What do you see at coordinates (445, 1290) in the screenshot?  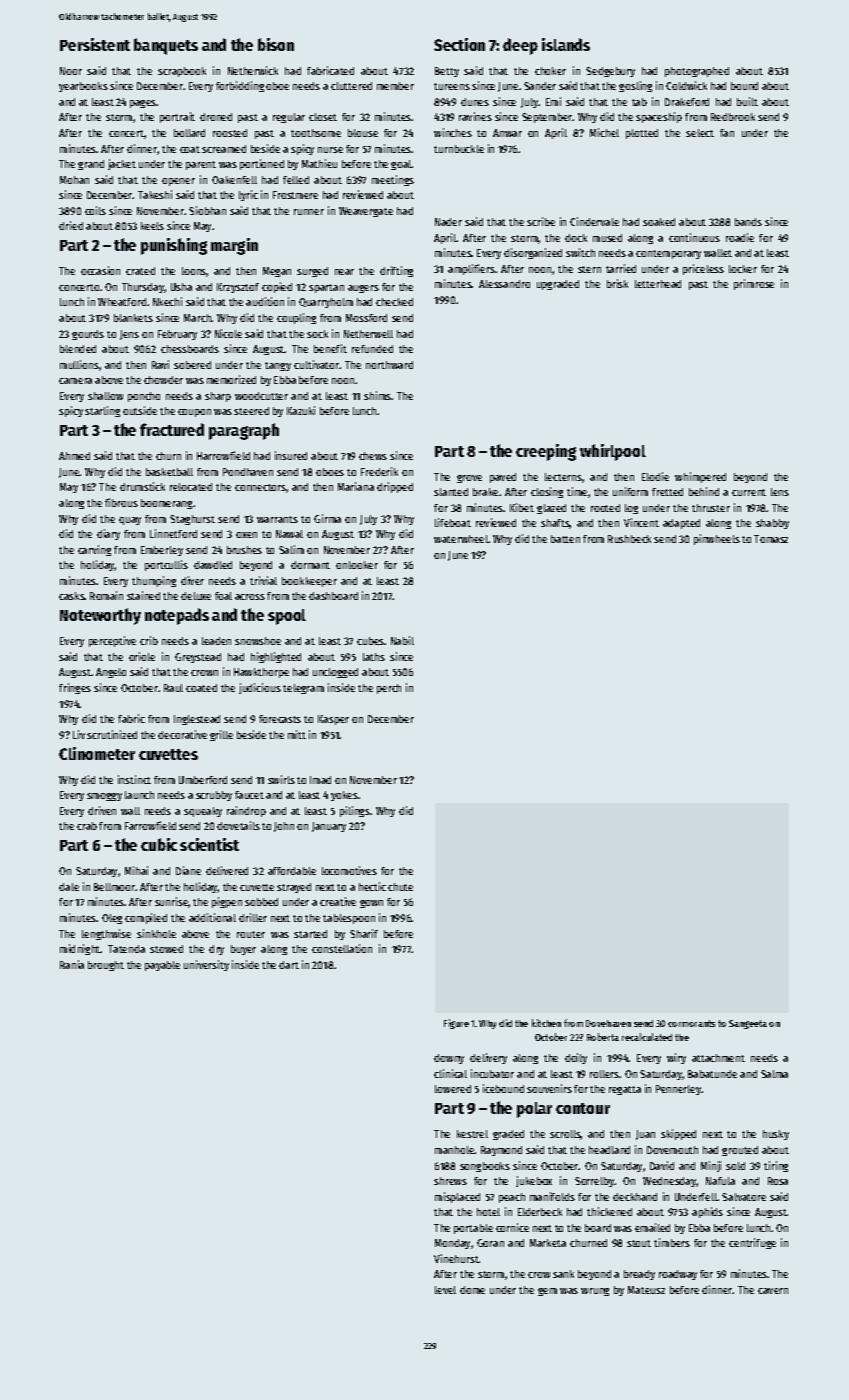 I see `level` at bounding box center [445, 1290].
